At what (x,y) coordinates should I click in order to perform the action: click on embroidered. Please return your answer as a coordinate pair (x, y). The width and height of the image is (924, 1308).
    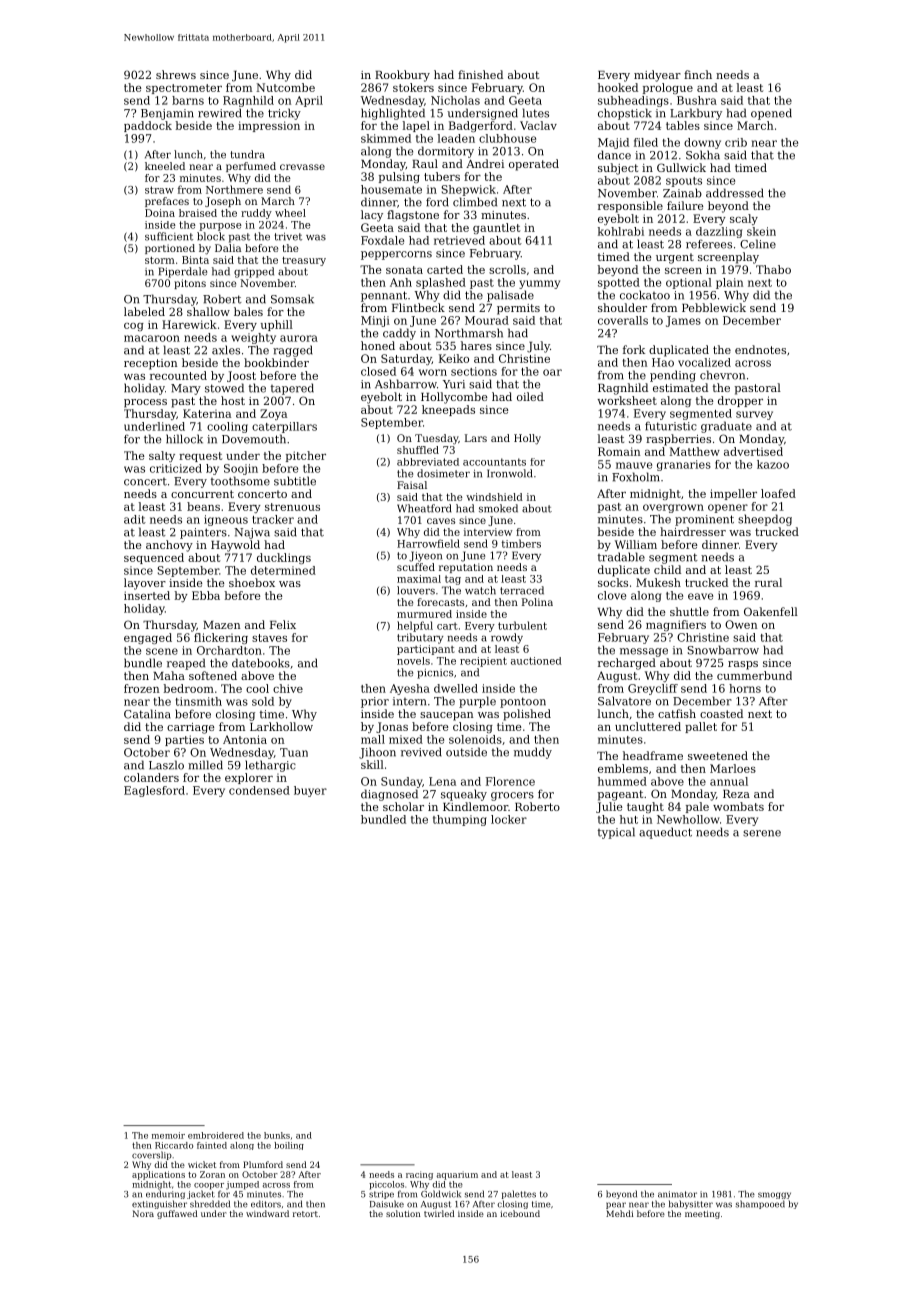
    Looking at the image, I should click on (216, 1135).
